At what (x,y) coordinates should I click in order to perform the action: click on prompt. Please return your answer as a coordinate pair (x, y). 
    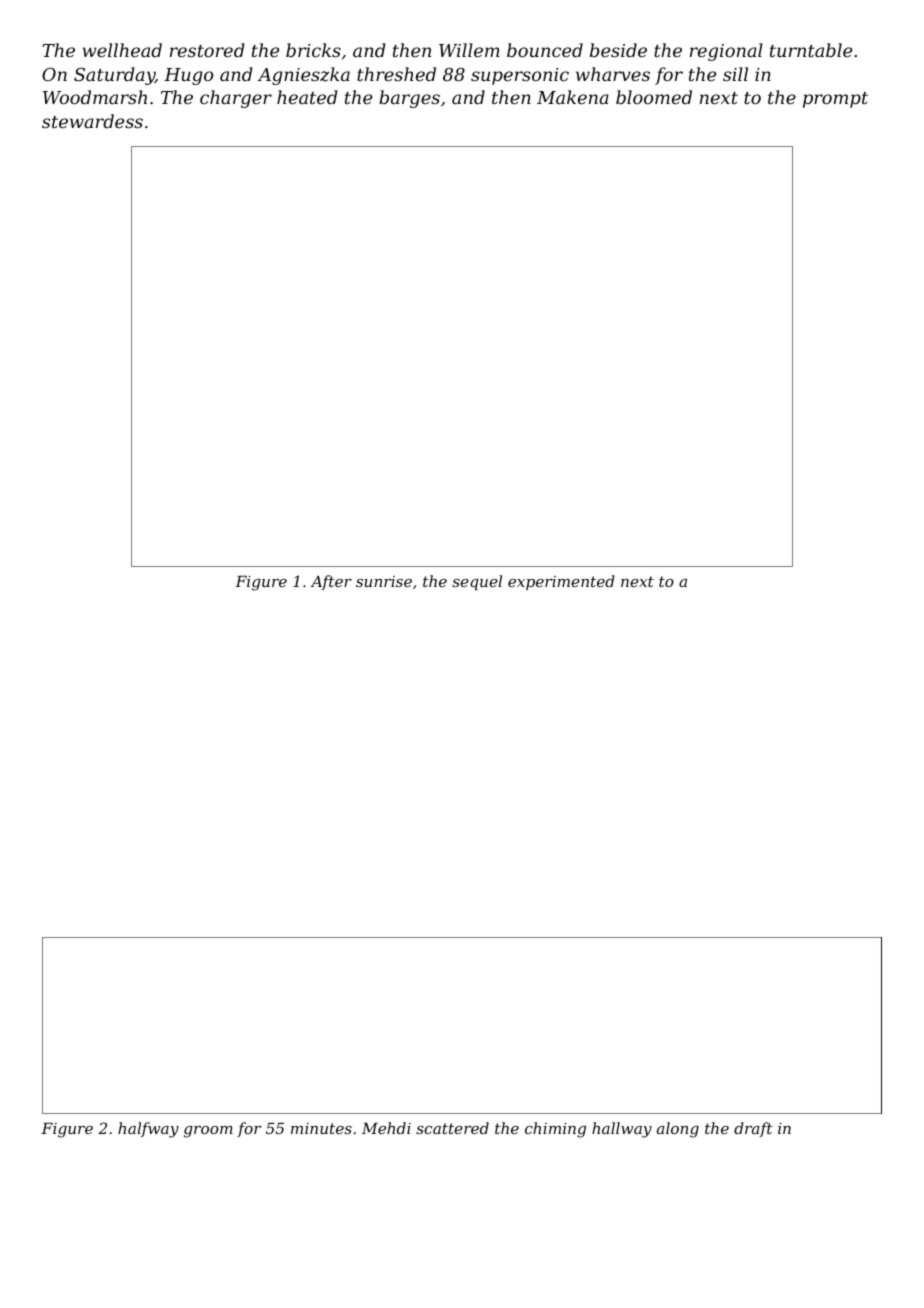
    Looking at the image, I should click on (835, 100).
